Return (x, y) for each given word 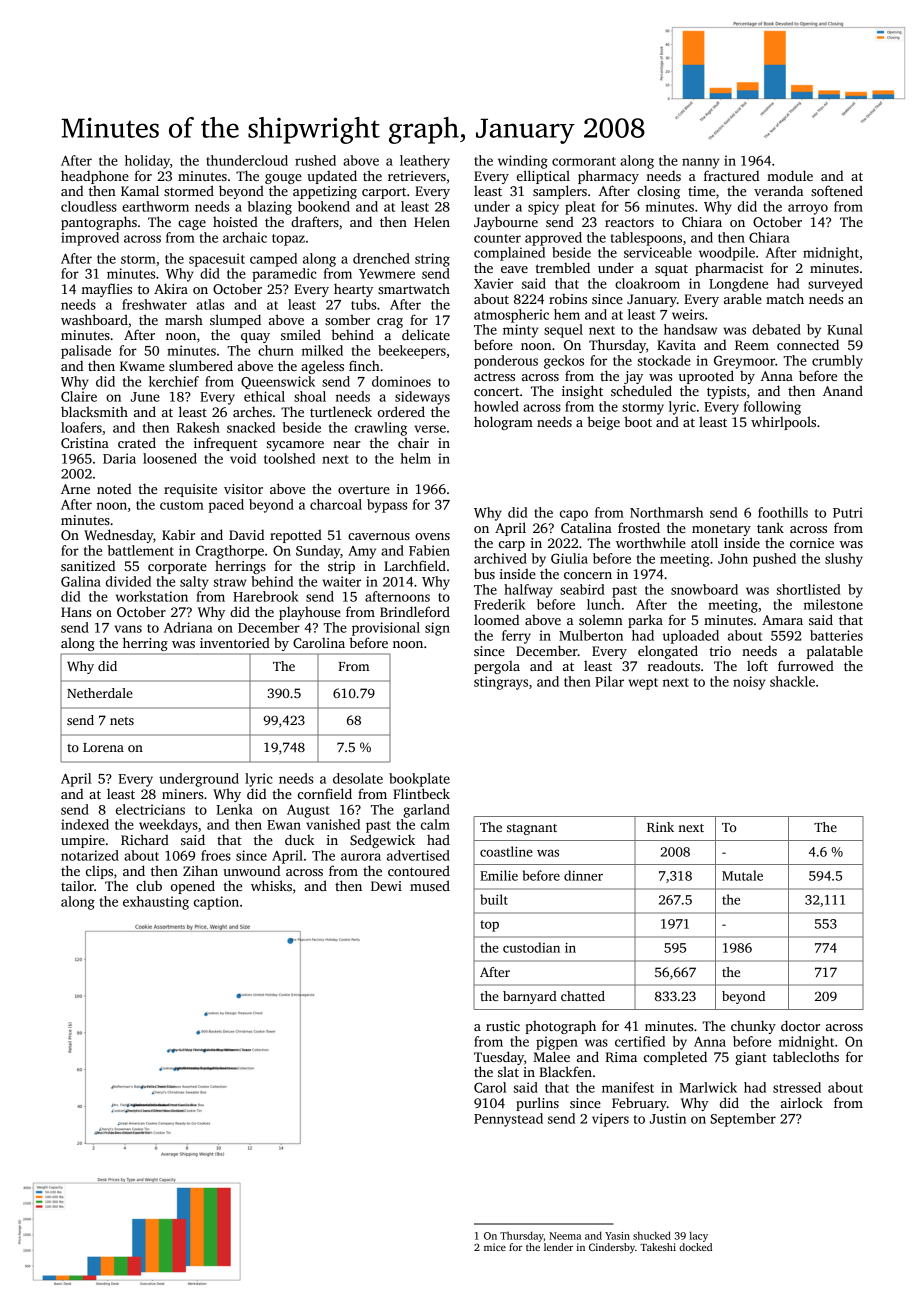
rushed (315, 160)
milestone (833, 604)
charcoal (336, 504)
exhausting (156, 903)
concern (588, 575)
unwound (251, 870)
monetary (721, 530)
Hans (76, 612)
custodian (531, 947)
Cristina (85, 443)
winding (523, 162)
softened (837, 190)
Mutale (742, 875)
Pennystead (508, 1120)
